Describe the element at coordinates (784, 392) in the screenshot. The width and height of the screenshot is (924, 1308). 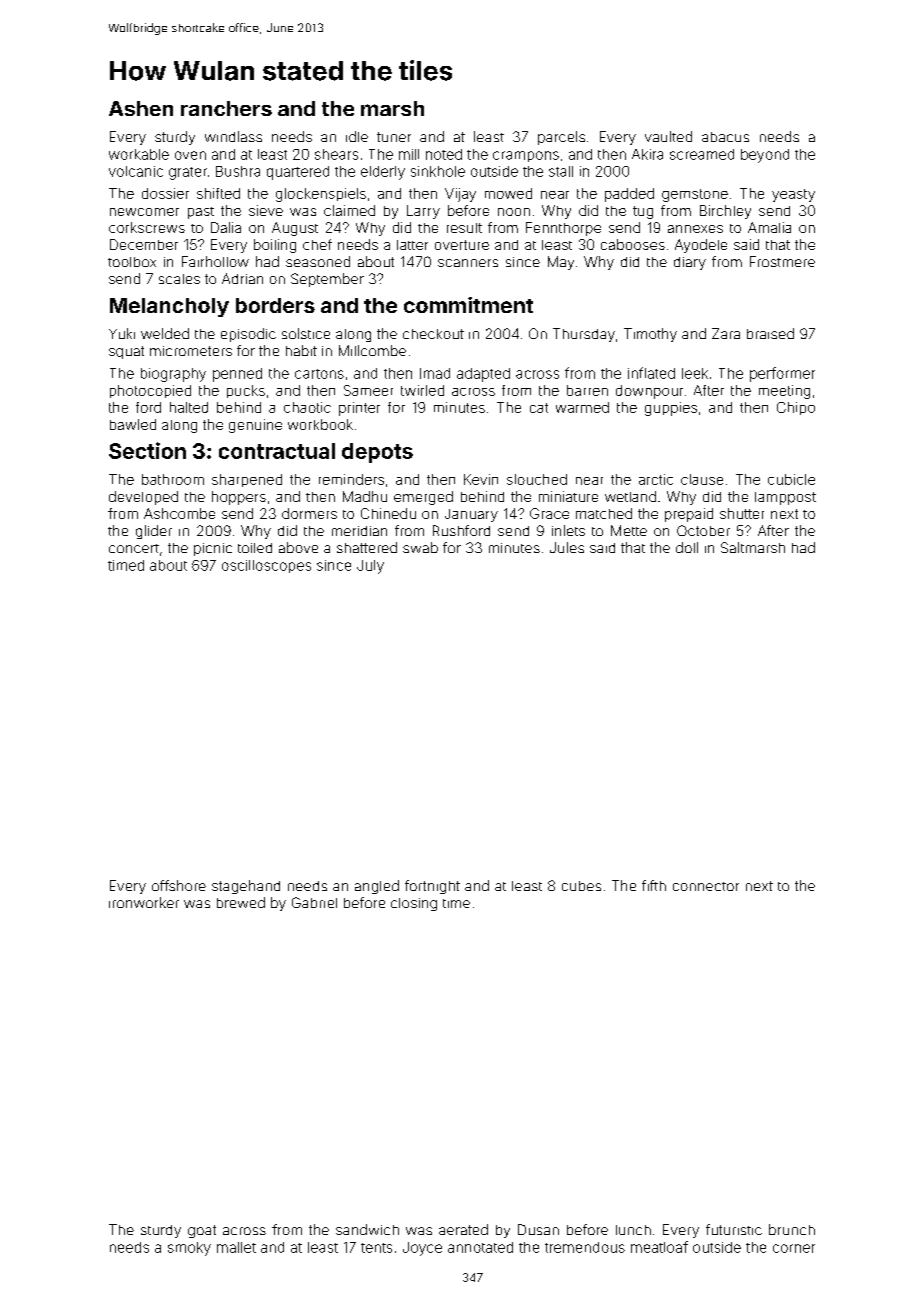
I see `meeting` at that location.
